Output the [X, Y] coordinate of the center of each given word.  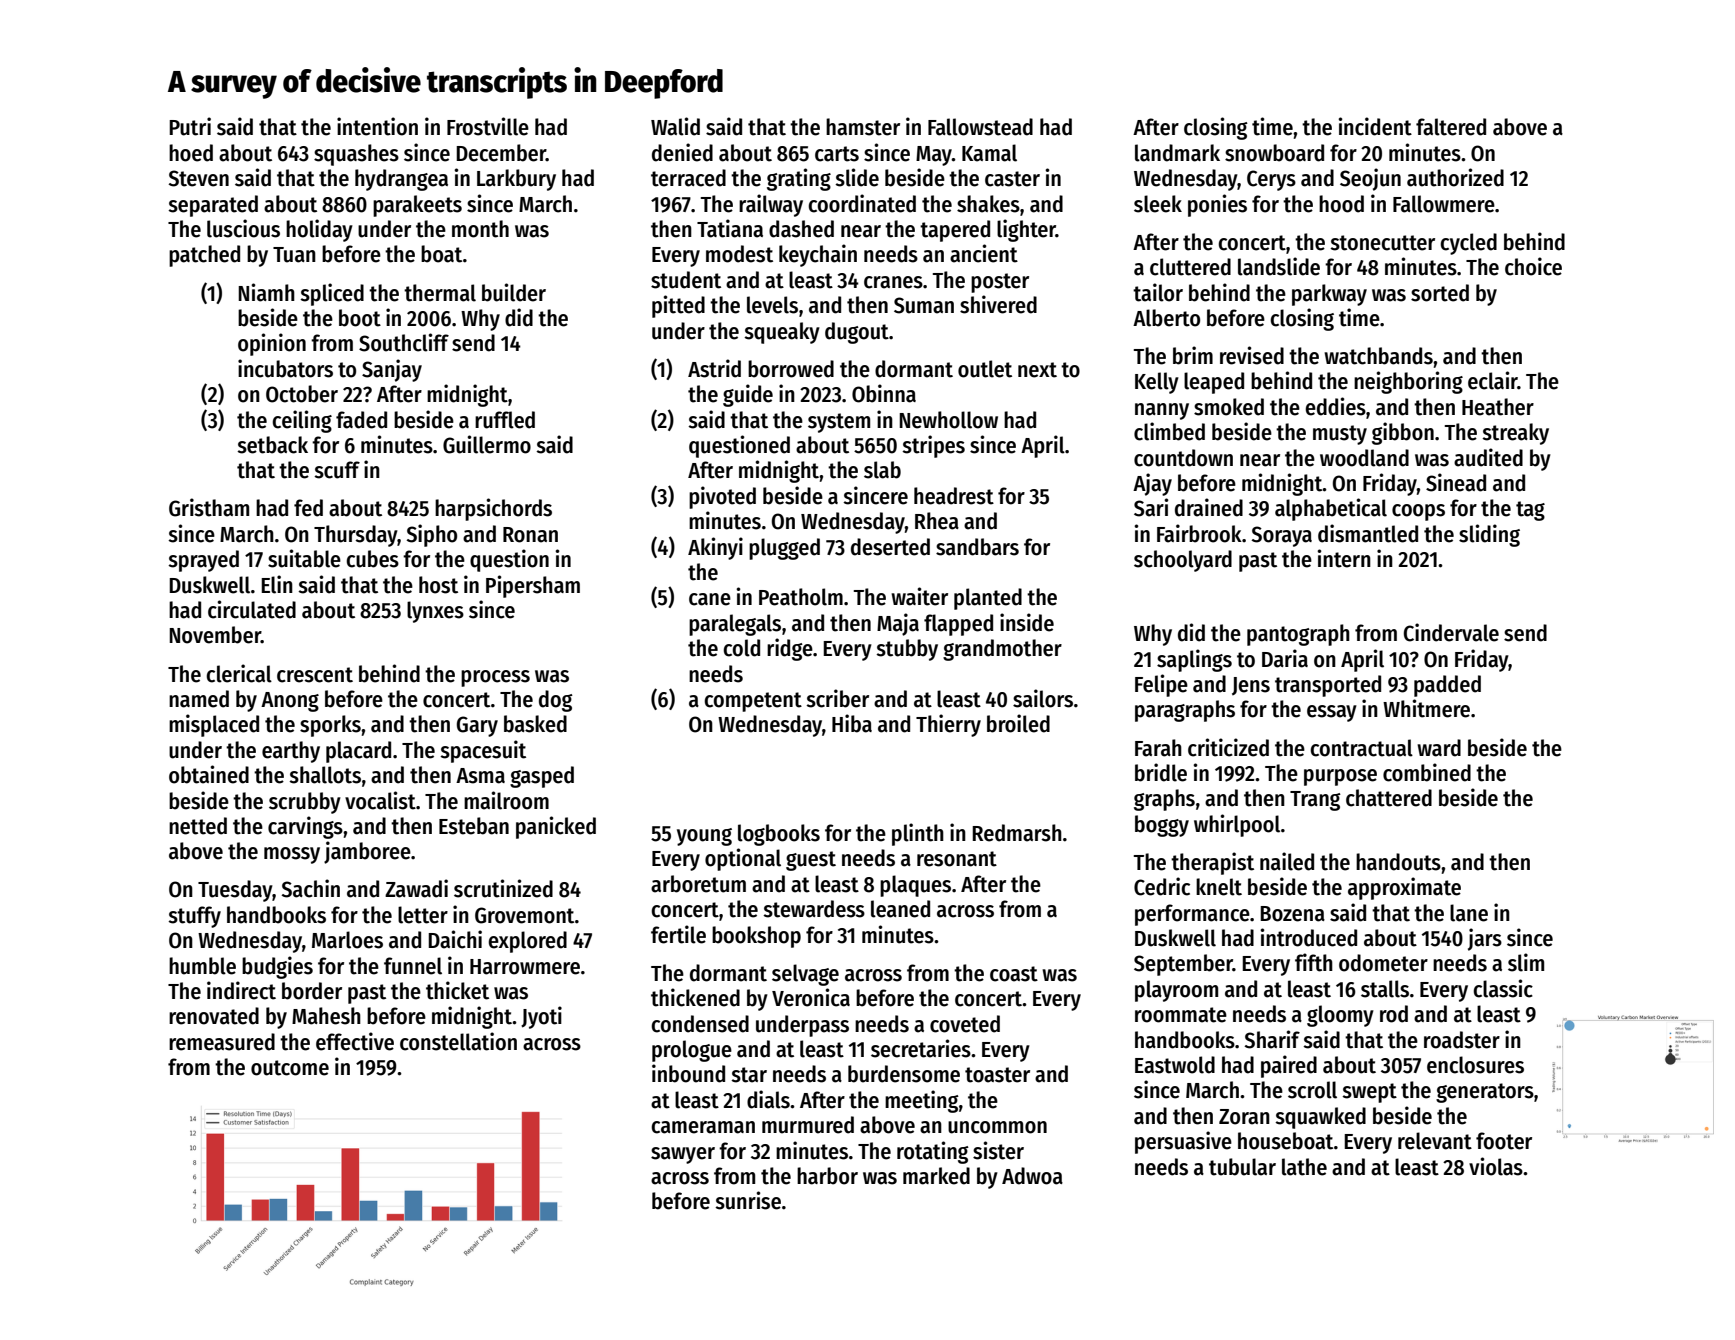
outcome [290, 1068]
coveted [965, 1024]
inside [1027, 622]
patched [204, 256]
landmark [1177, 153]
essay [1332, 713]
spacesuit [483, 751]
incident [1375, 126]
